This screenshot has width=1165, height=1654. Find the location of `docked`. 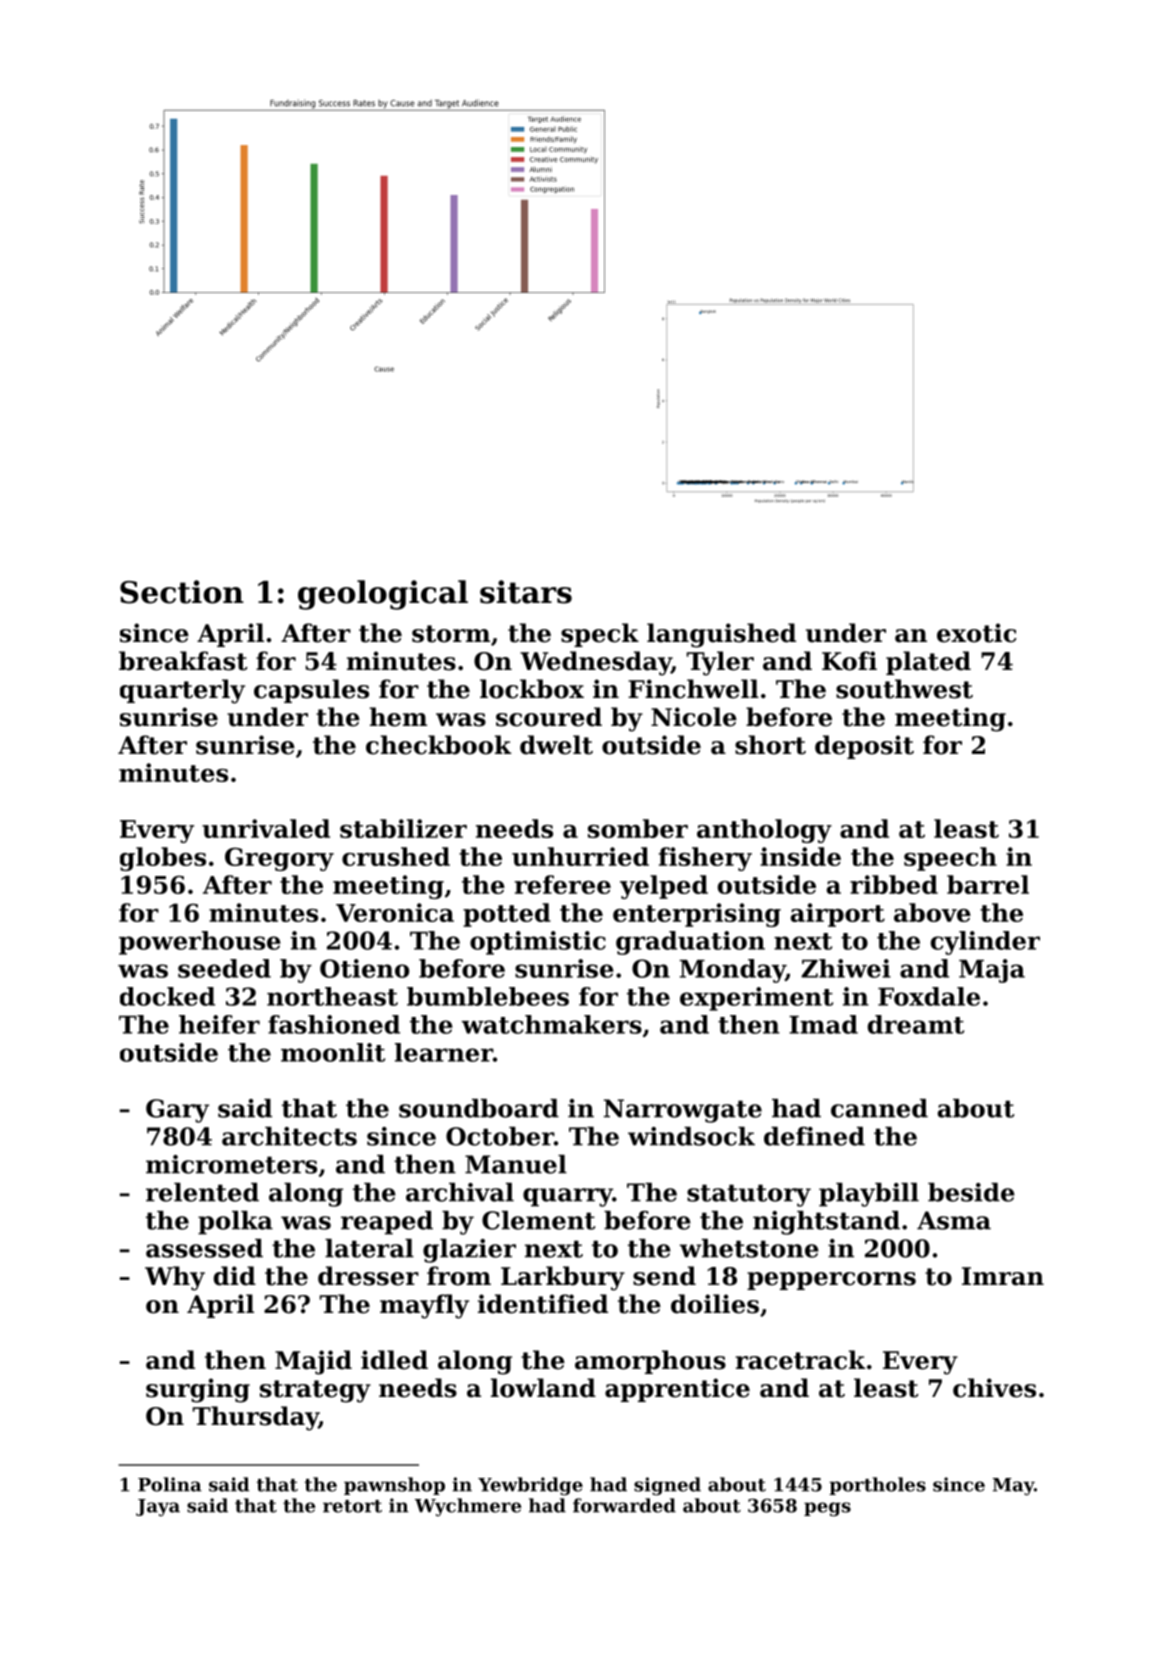

docked is located at coordinates (167, 996).
